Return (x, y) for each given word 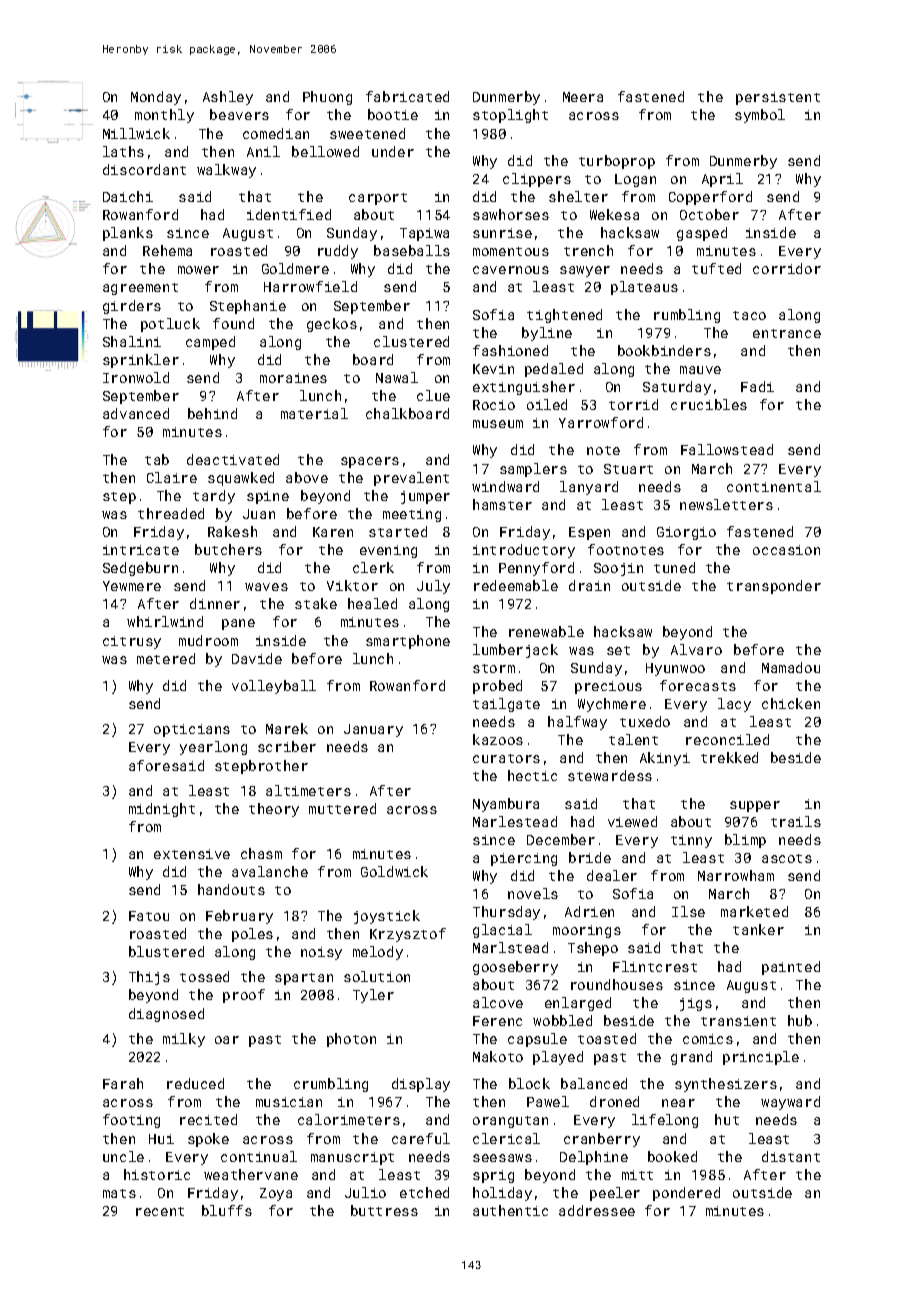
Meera (583, 97)
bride (590, 857)
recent (160, 1211)
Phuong (327, 98)
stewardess (610, 775)
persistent (778, 98)
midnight (162, 810)
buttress (384, 1210)
